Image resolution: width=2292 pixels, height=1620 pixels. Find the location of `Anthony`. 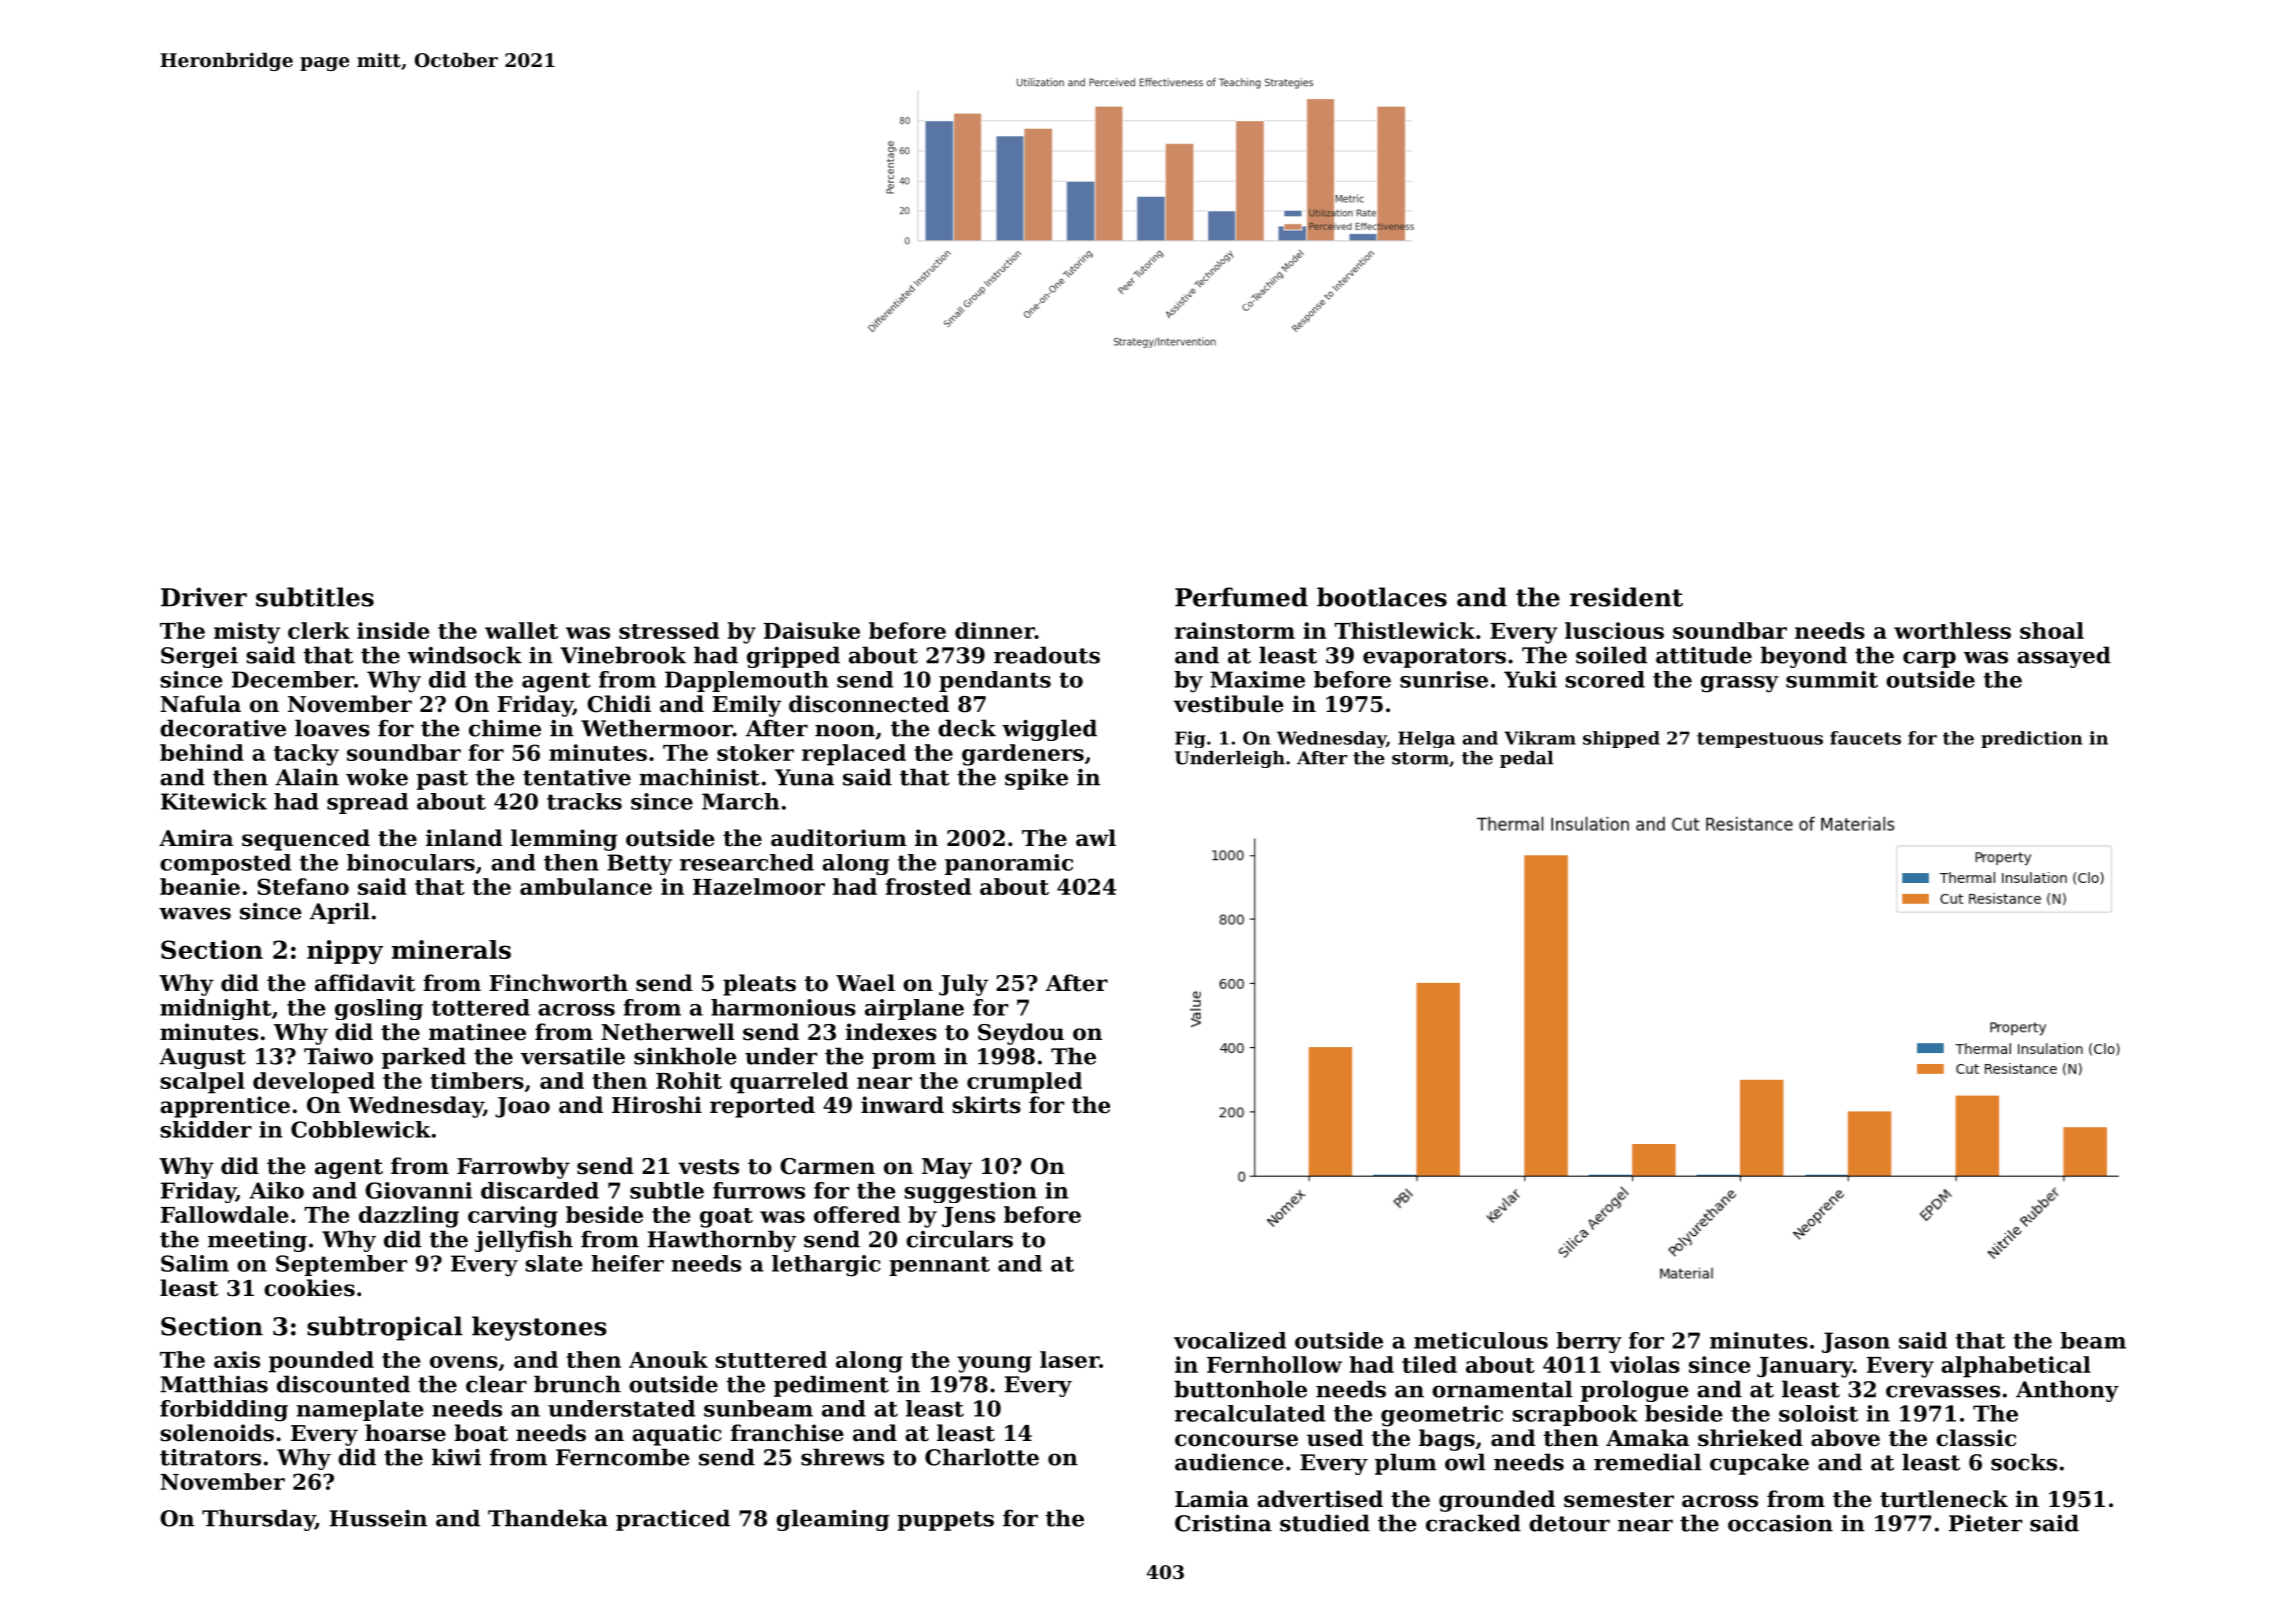

Anthony is located at coordinates (2067, 1391).
